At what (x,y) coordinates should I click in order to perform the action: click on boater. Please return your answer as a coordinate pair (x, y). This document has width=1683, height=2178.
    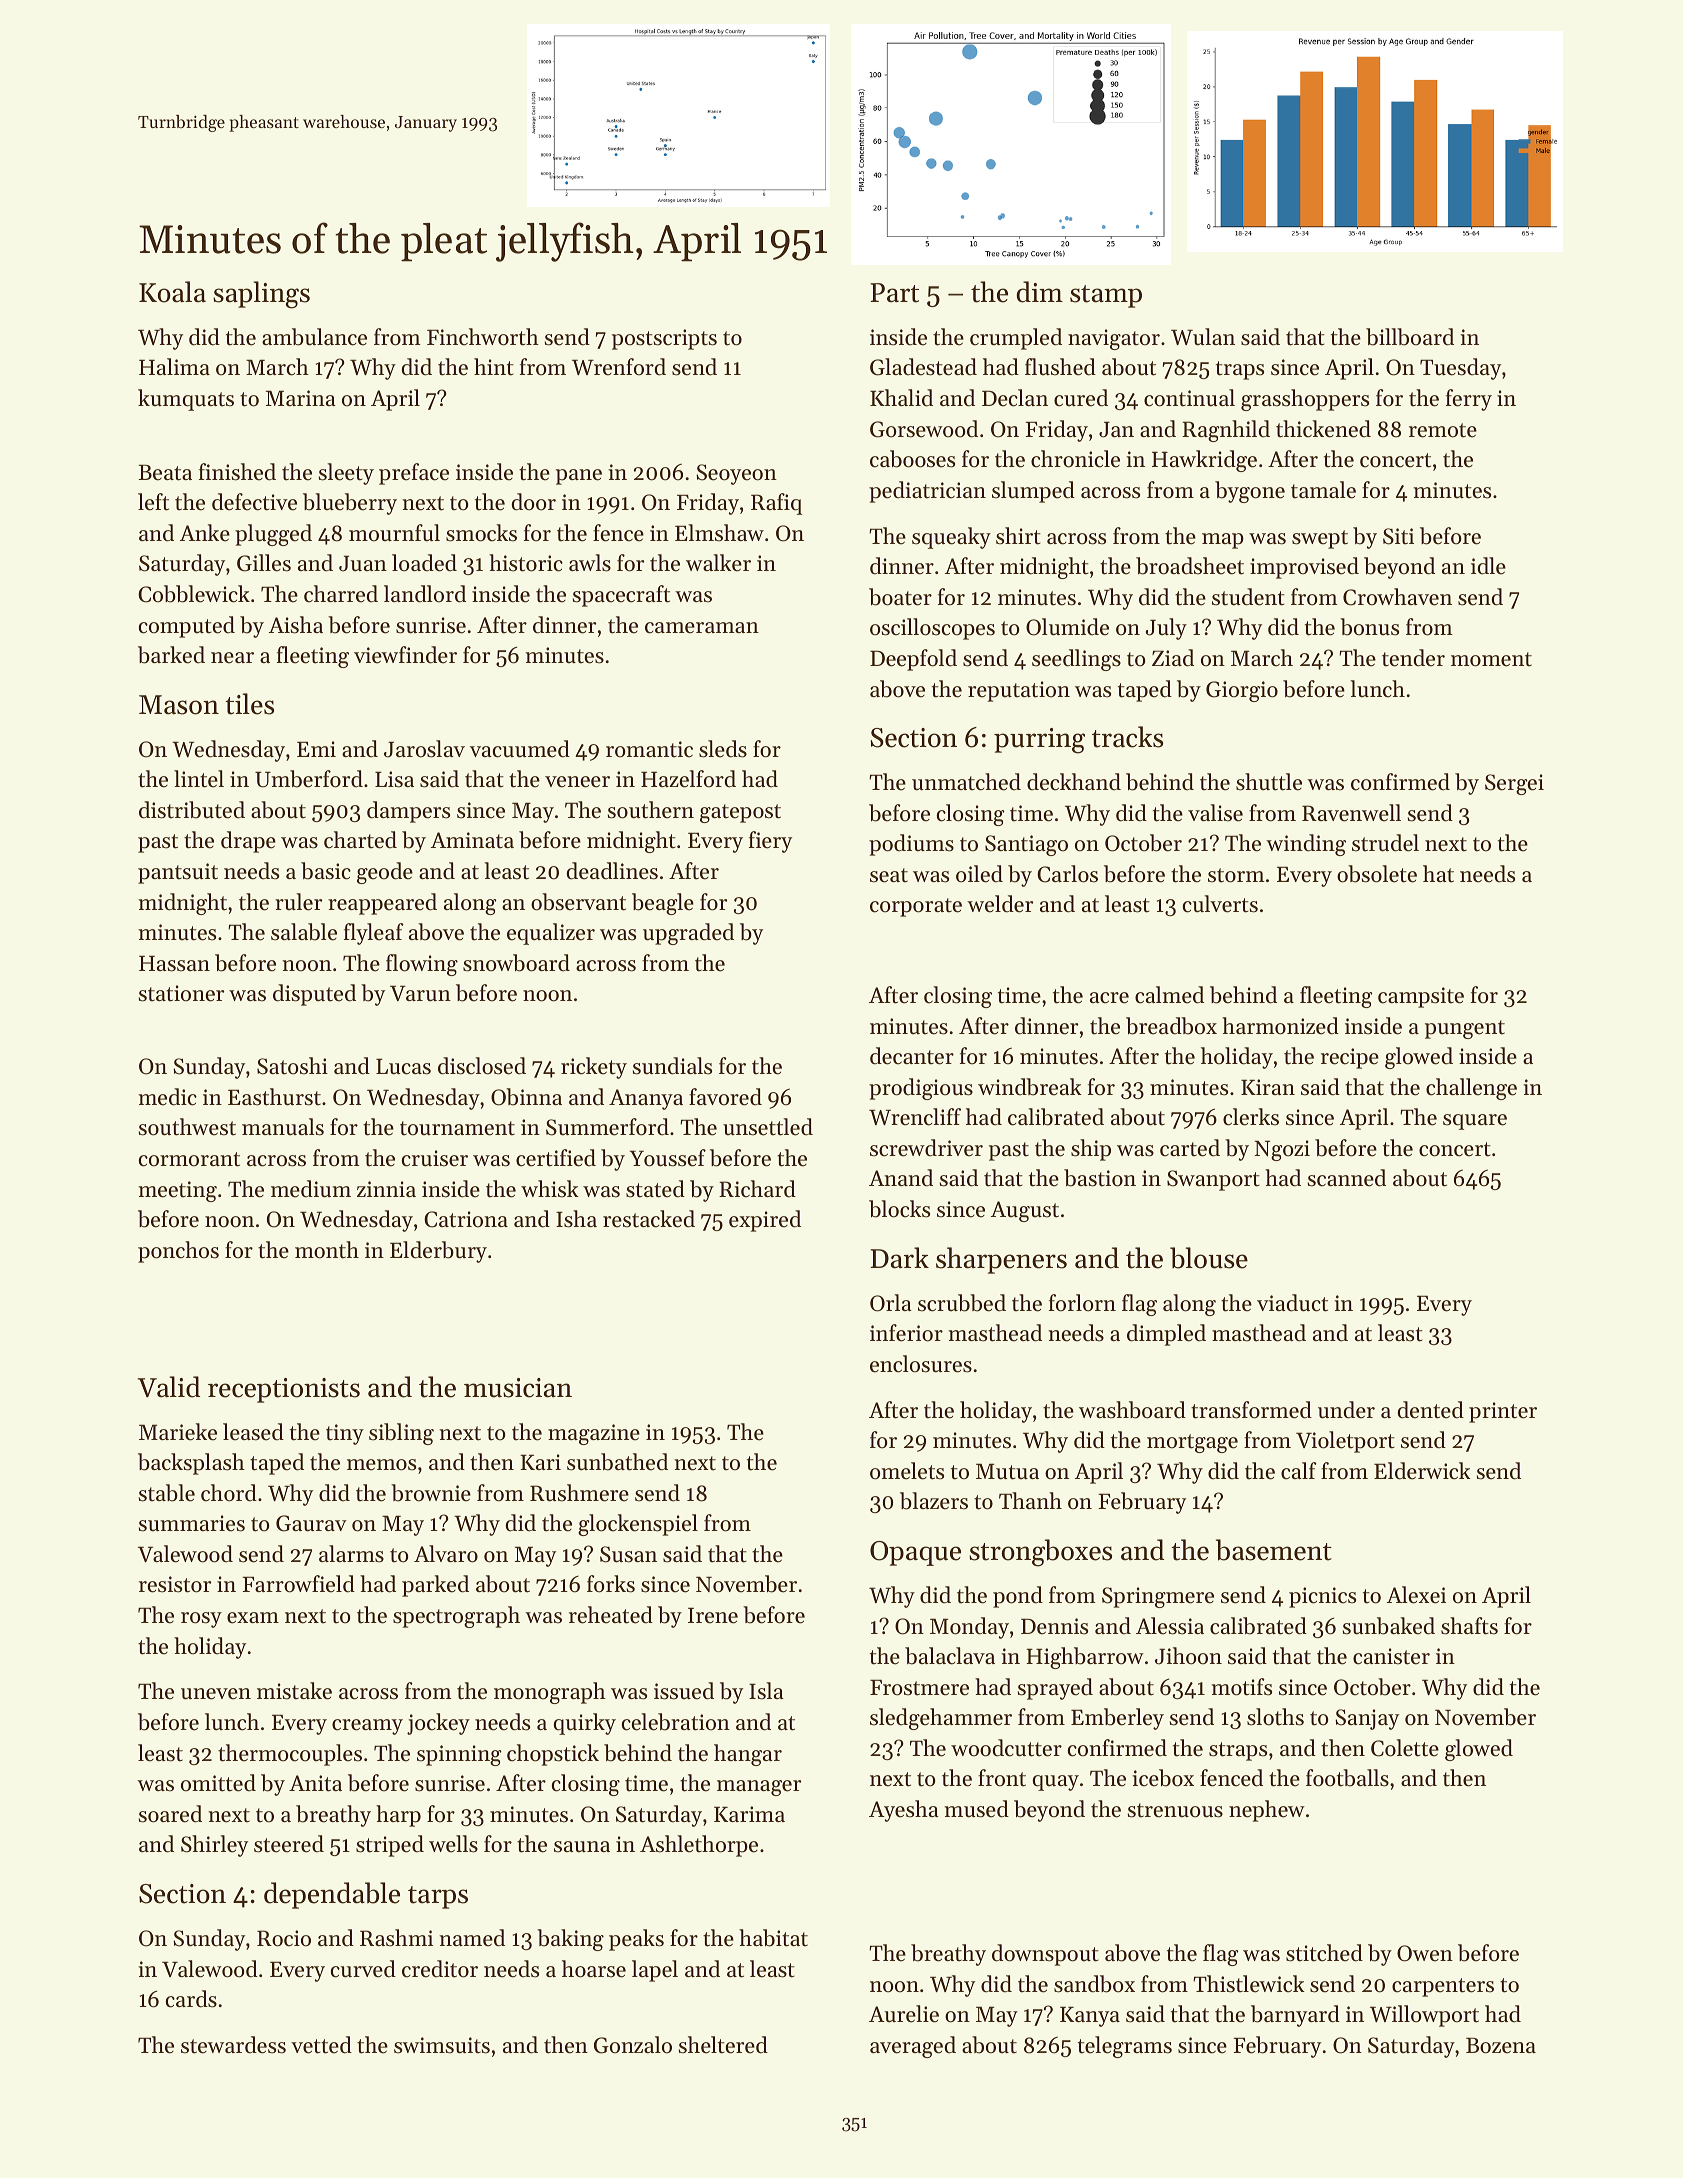
    Looking at the image, I should click on (900, 597).
